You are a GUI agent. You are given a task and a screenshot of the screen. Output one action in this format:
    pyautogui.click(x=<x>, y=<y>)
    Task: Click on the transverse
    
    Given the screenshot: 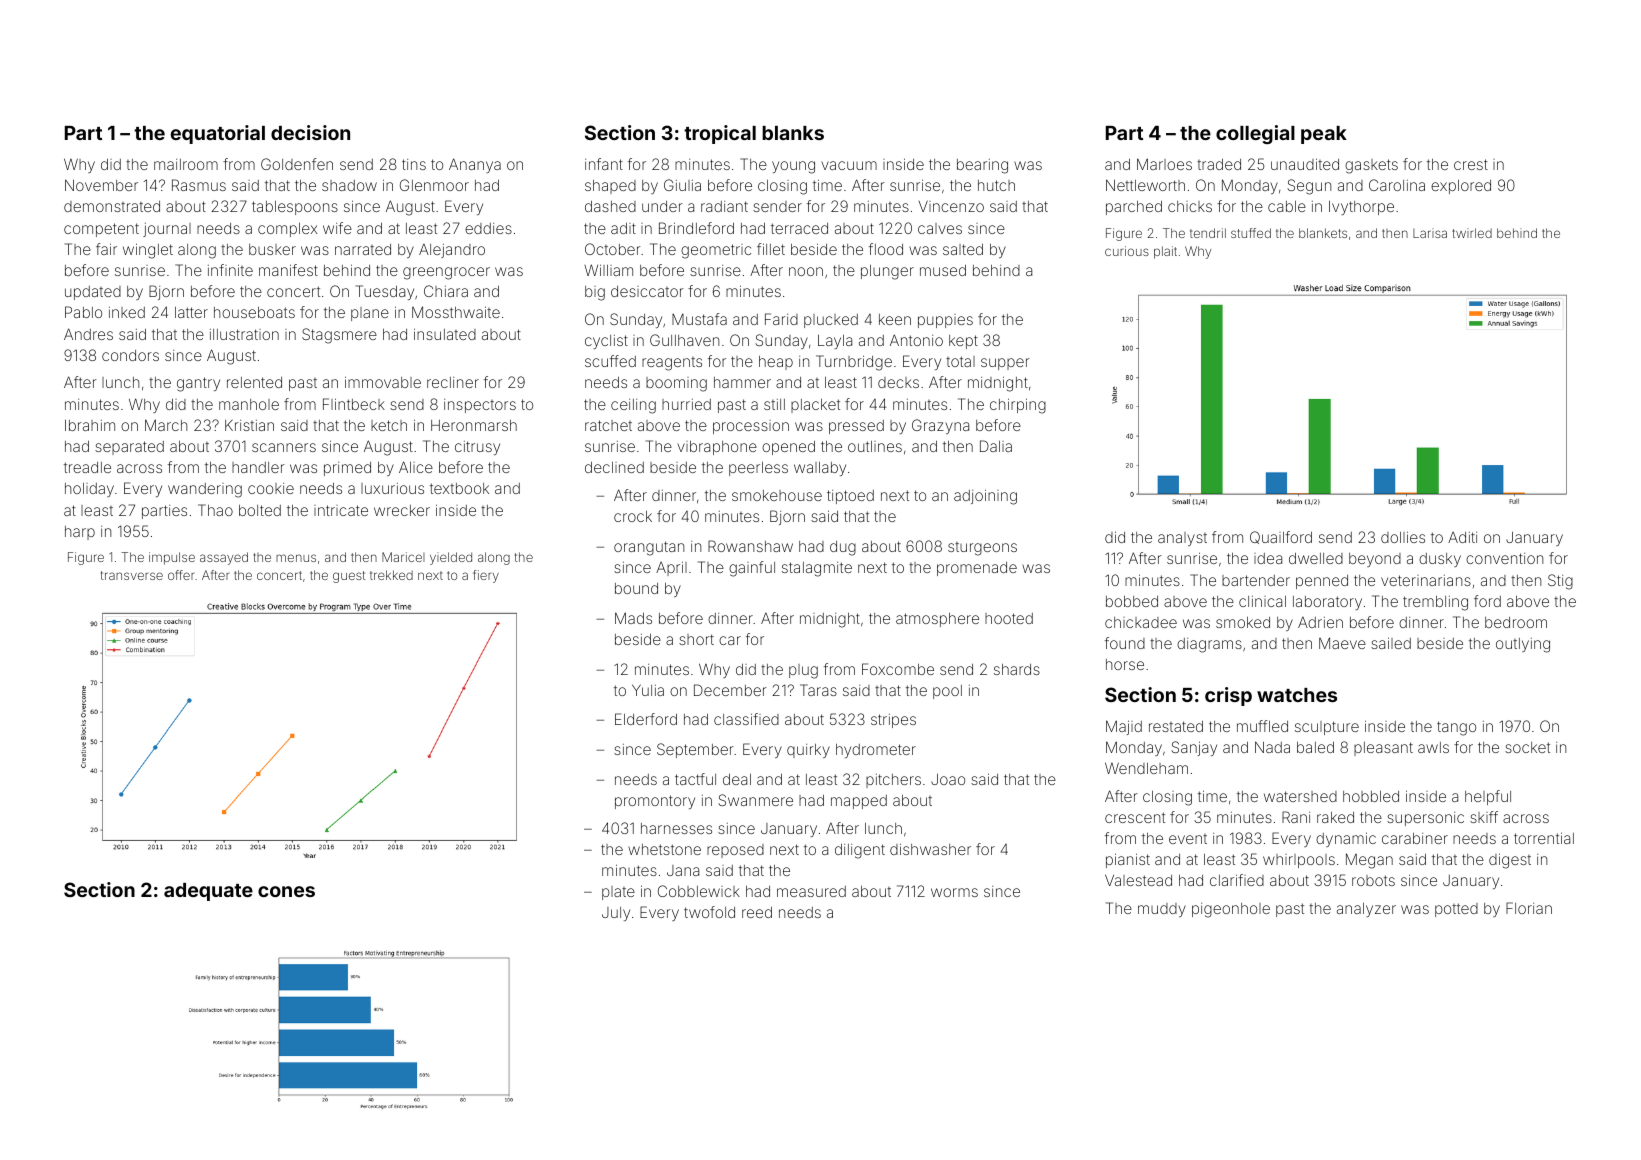 What is the action you would take?
    pyautogui.click(x=132, y=575)
